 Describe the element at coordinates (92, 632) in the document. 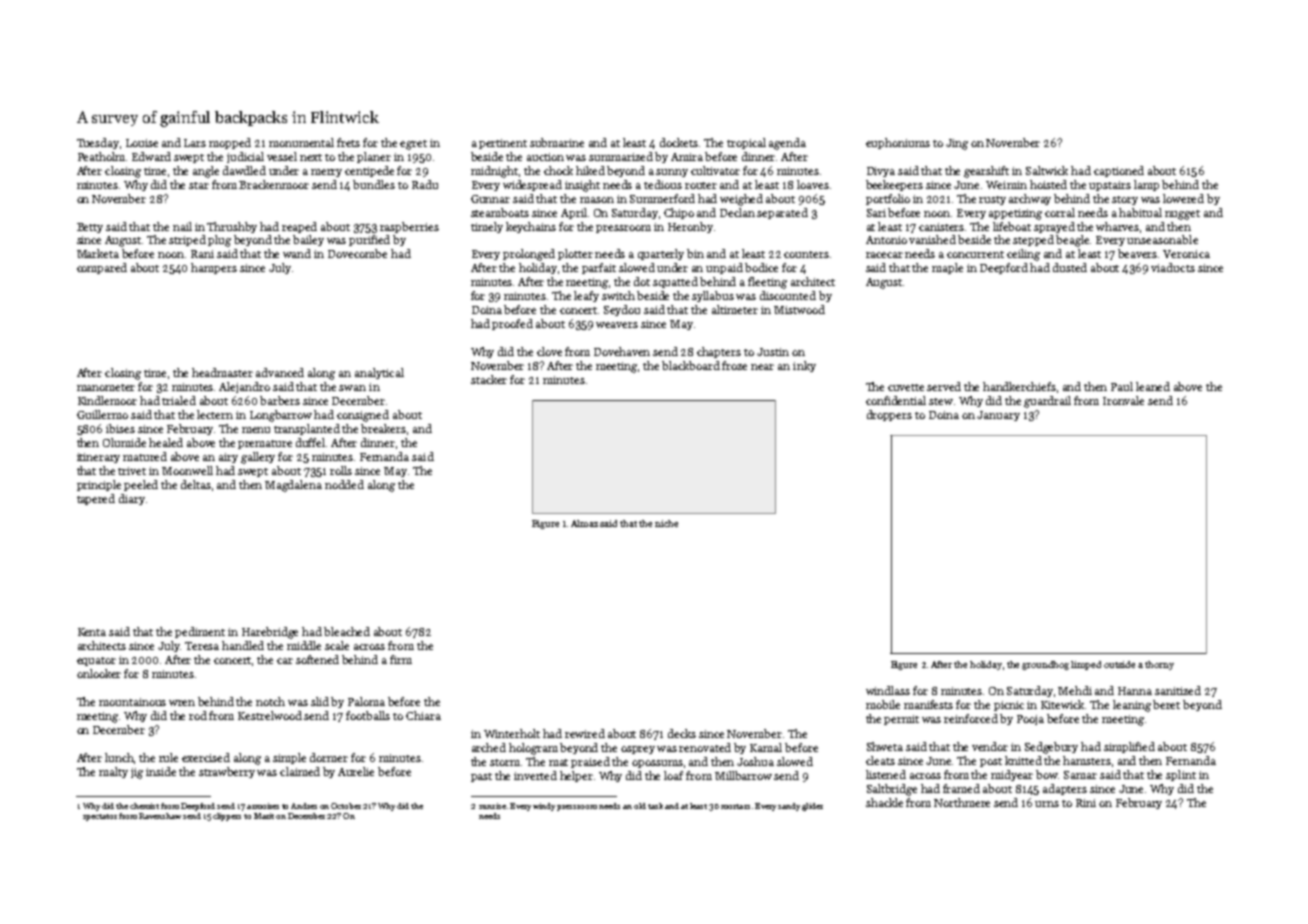

I see `Kenta` at that location.
